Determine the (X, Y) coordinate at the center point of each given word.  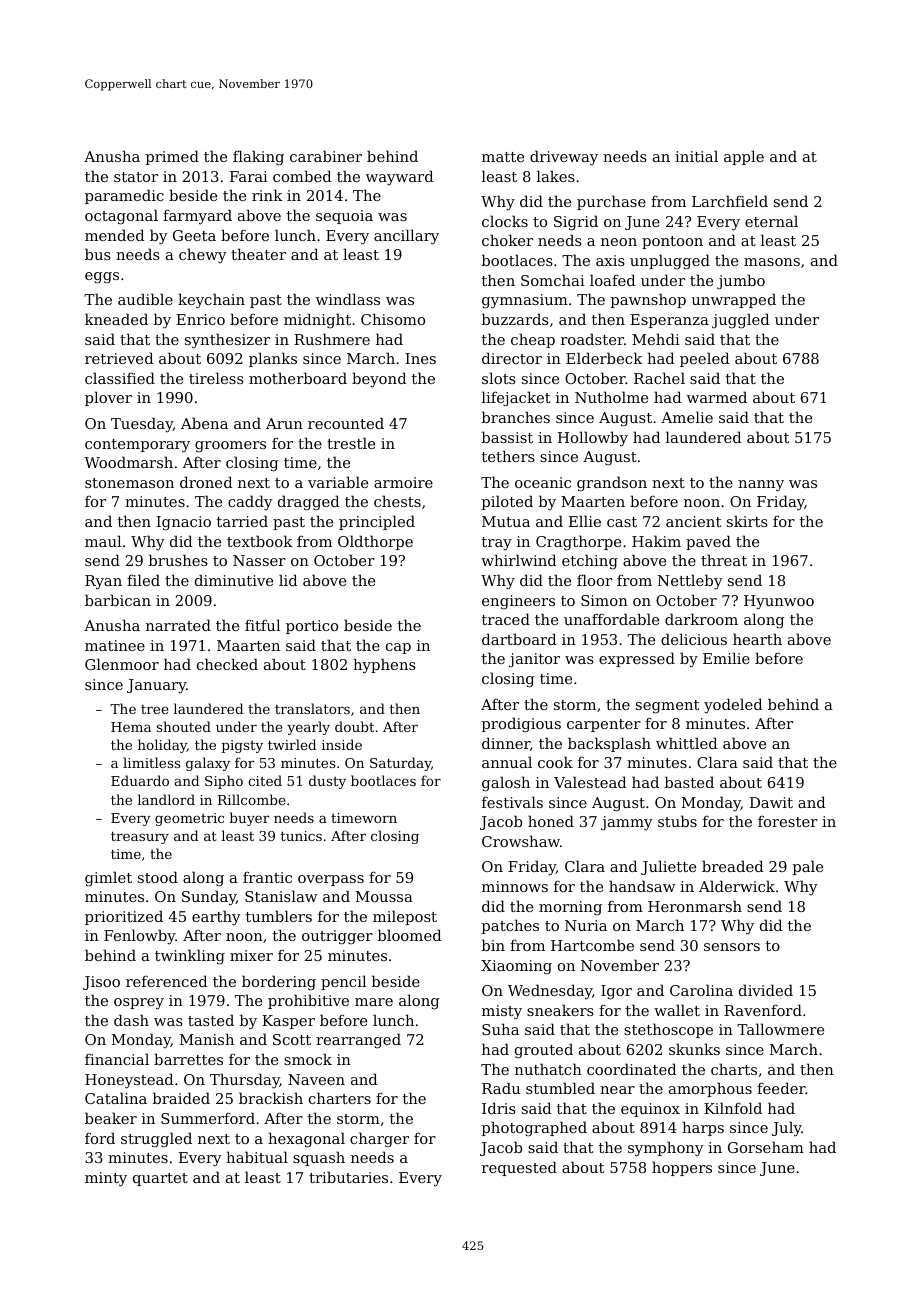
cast (622, 522)
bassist (507, 437)
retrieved (119, 358)
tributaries (348, 1177)
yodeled (733, 706)
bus (98, 254)
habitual (257, 1157)
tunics (301, 836)
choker (507, 240)
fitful (262, 625)
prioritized (124, 917)
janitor (534, 660)
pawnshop (648, 300)
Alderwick (737, 886)
